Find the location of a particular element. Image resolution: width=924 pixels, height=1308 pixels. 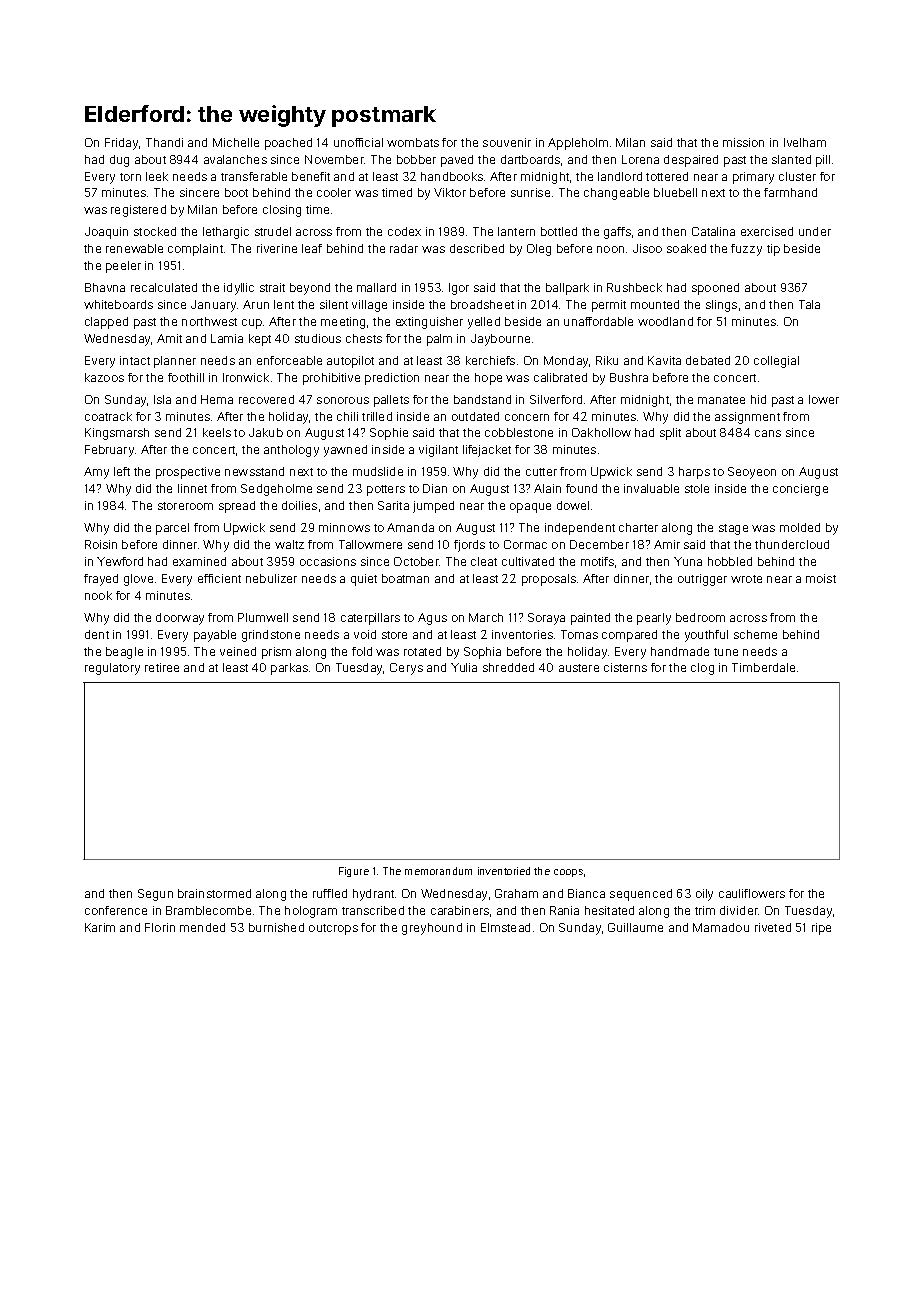

memorandum is located at coordinates (438, 871).
